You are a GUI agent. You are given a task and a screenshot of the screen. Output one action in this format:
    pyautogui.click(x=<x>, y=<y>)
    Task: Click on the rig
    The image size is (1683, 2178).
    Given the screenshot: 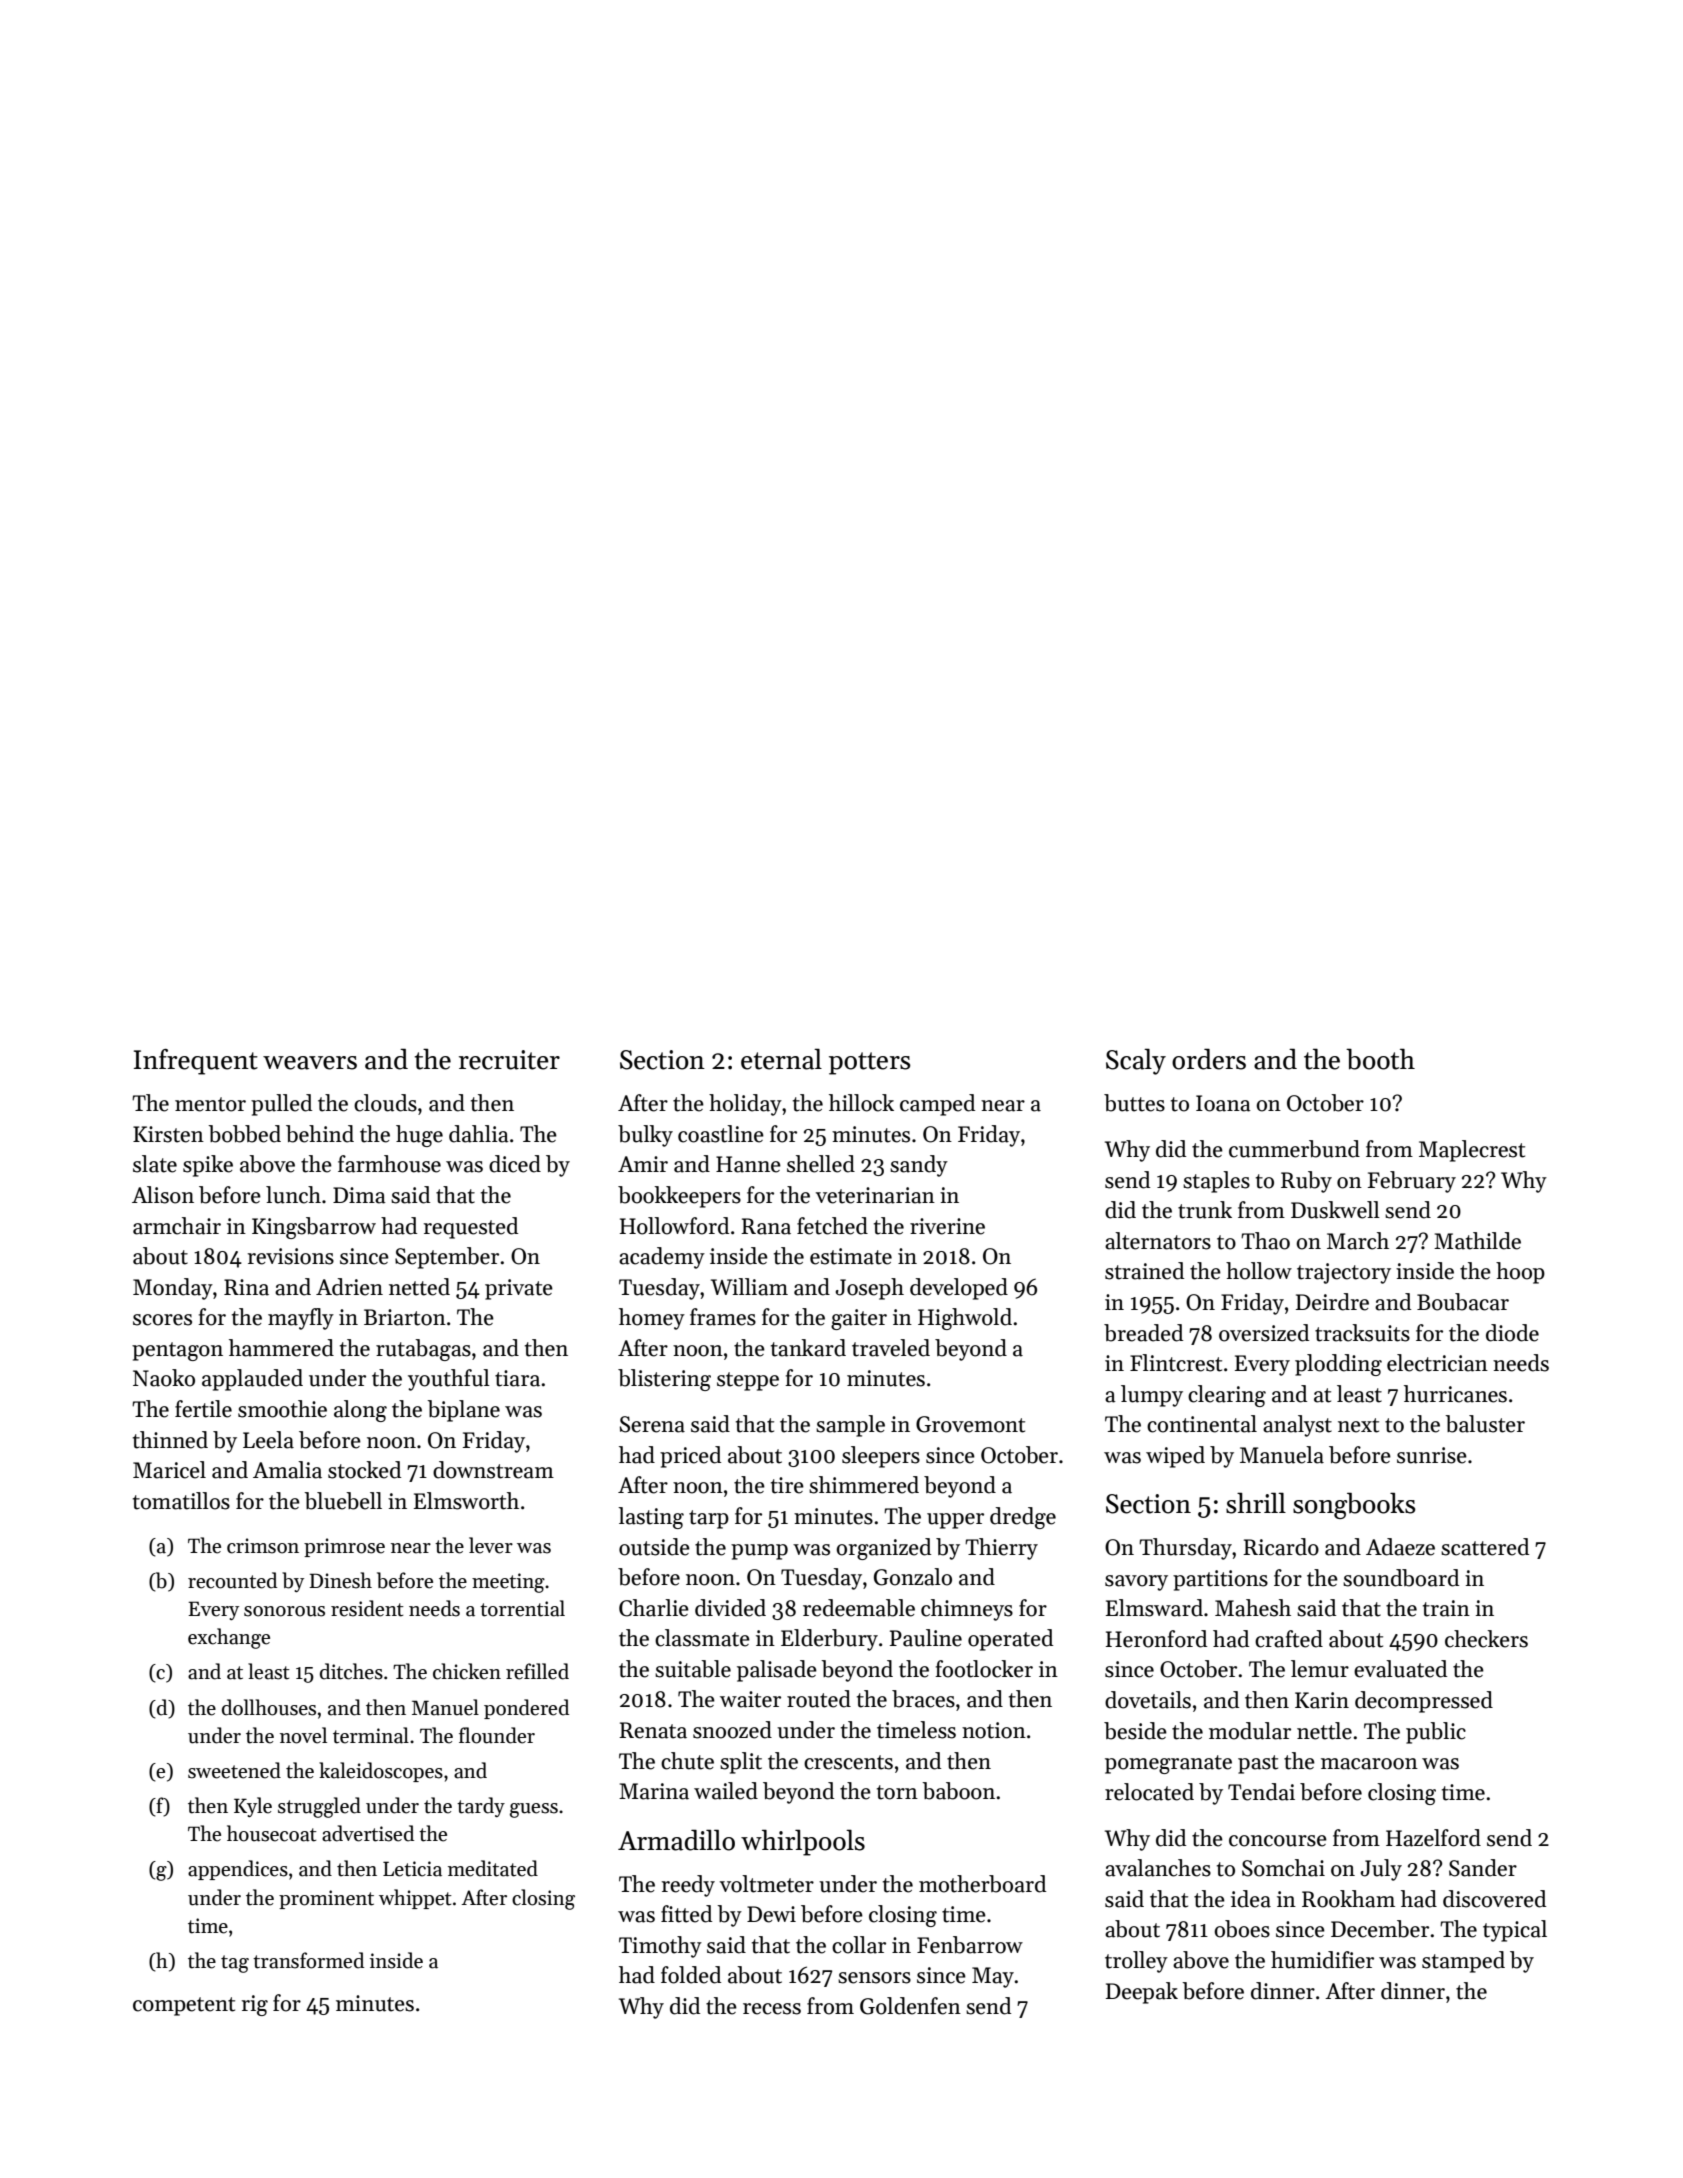 What is the action you would take?
    pyautogui.click(x=255, y=2005)
